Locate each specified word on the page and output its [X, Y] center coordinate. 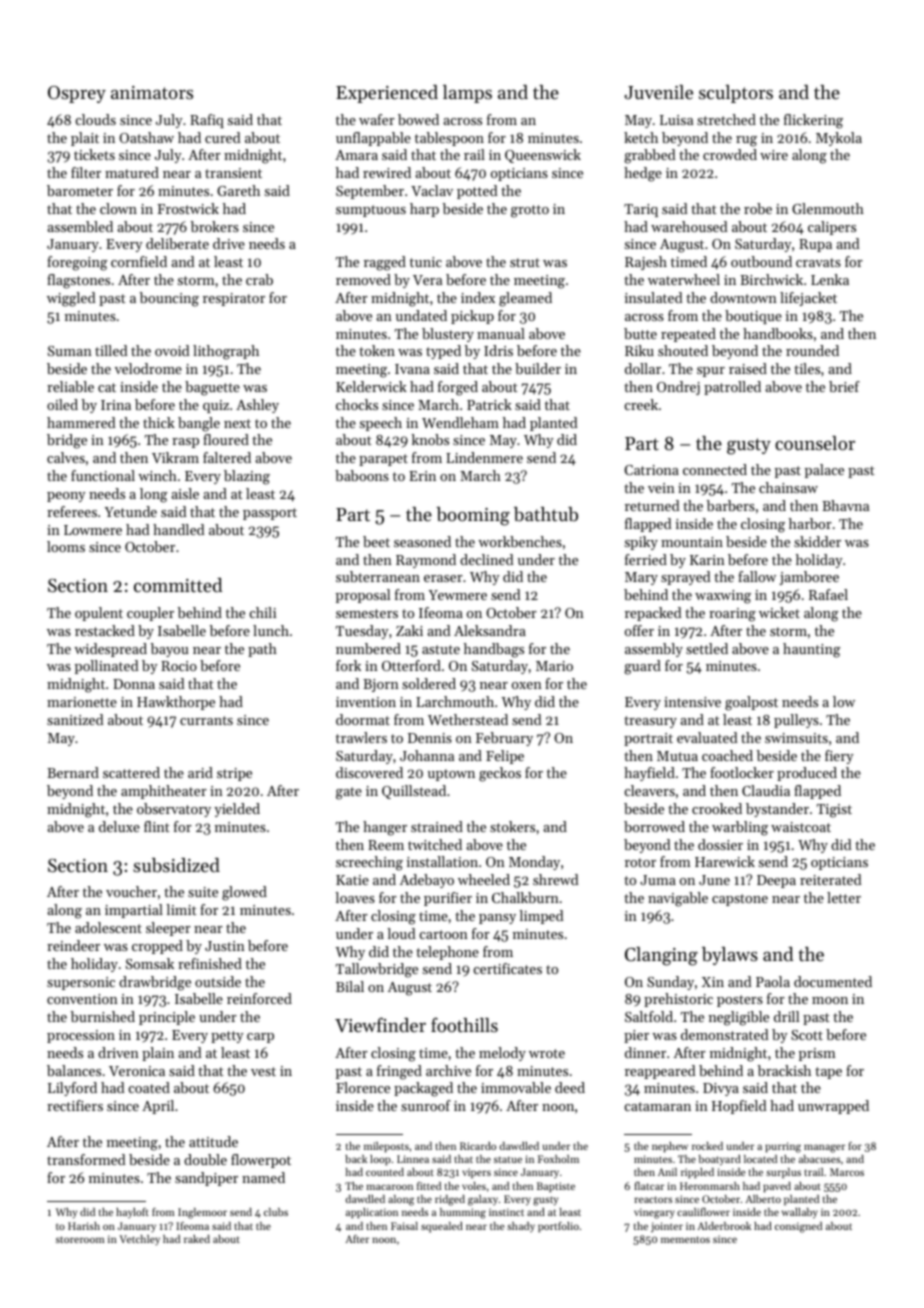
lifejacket [808, 299]
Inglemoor [202, 1213]
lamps [467, 94]
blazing [247, 477]
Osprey [77, 94]
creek [641, 404]
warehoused [689, 226]
